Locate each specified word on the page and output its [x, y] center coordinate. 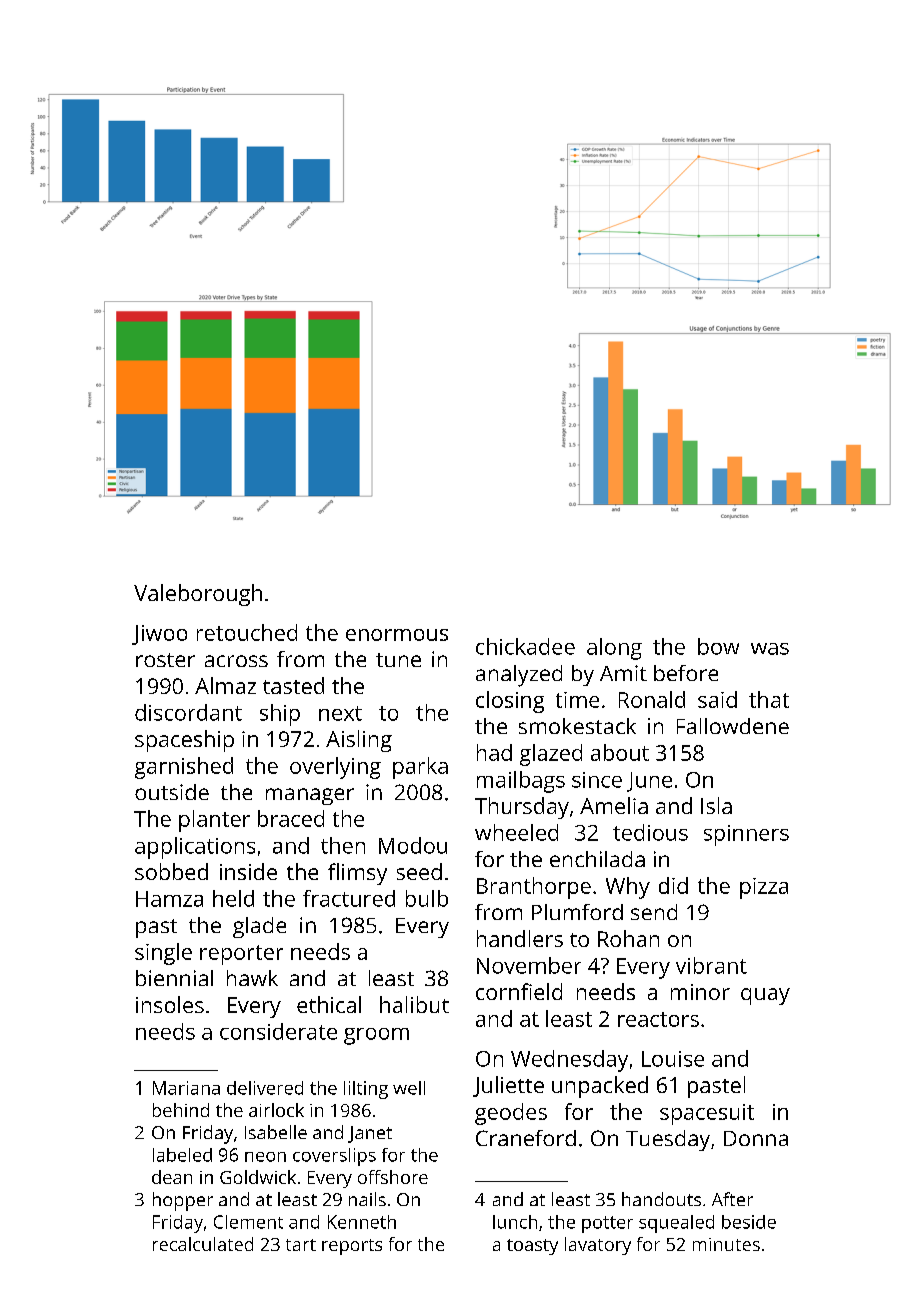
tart [301, 1245]
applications [195, 848]
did [673, 885]
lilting [366, 1090]
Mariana [186, 1088]
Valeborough [198, 595]
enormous [397, 635]
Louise [673, 1059]
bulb [427, 898]
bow [718, 646]
